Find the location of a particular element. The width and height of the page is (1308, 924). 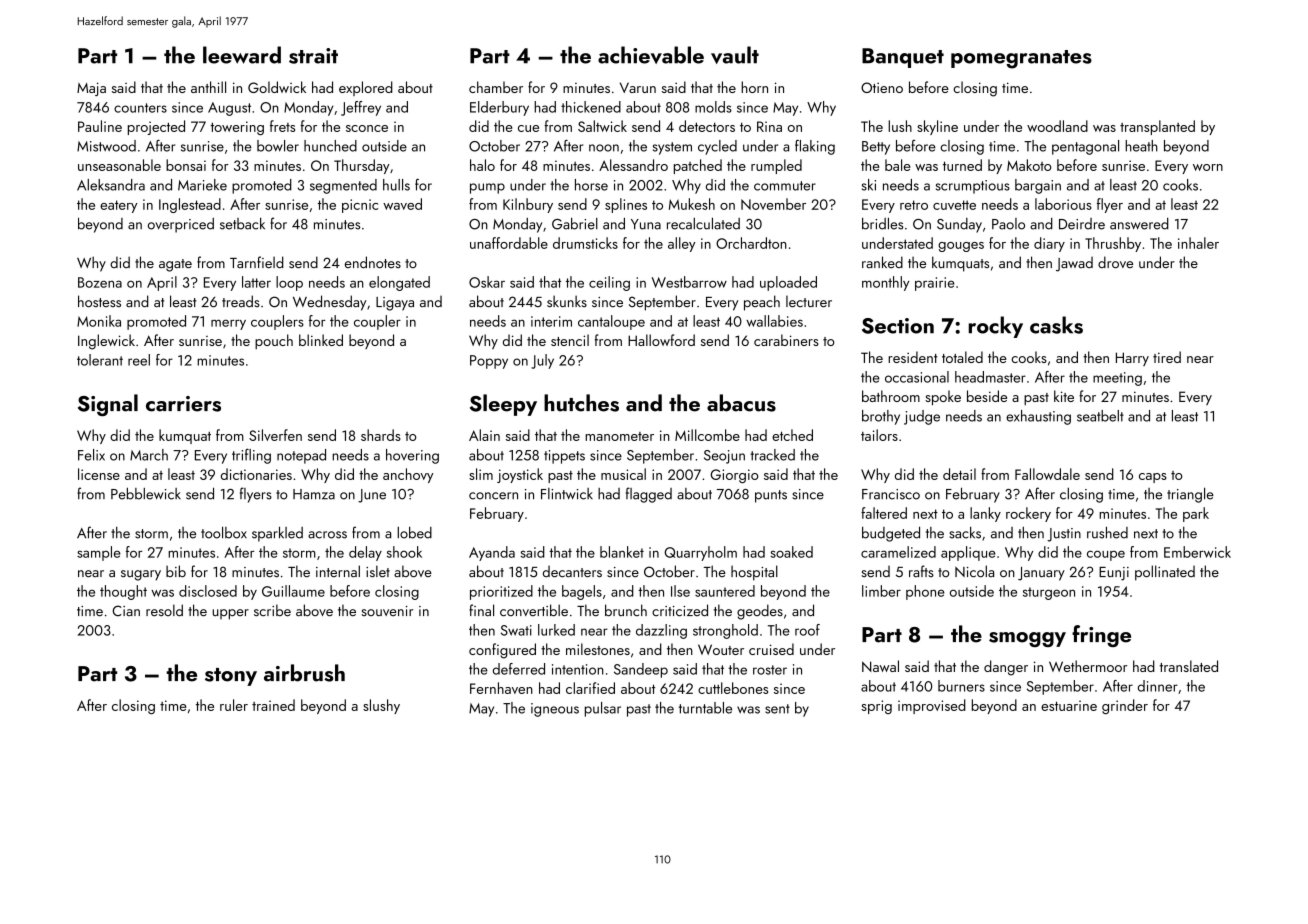

Giorgio is located at coordinates (734, 476).
